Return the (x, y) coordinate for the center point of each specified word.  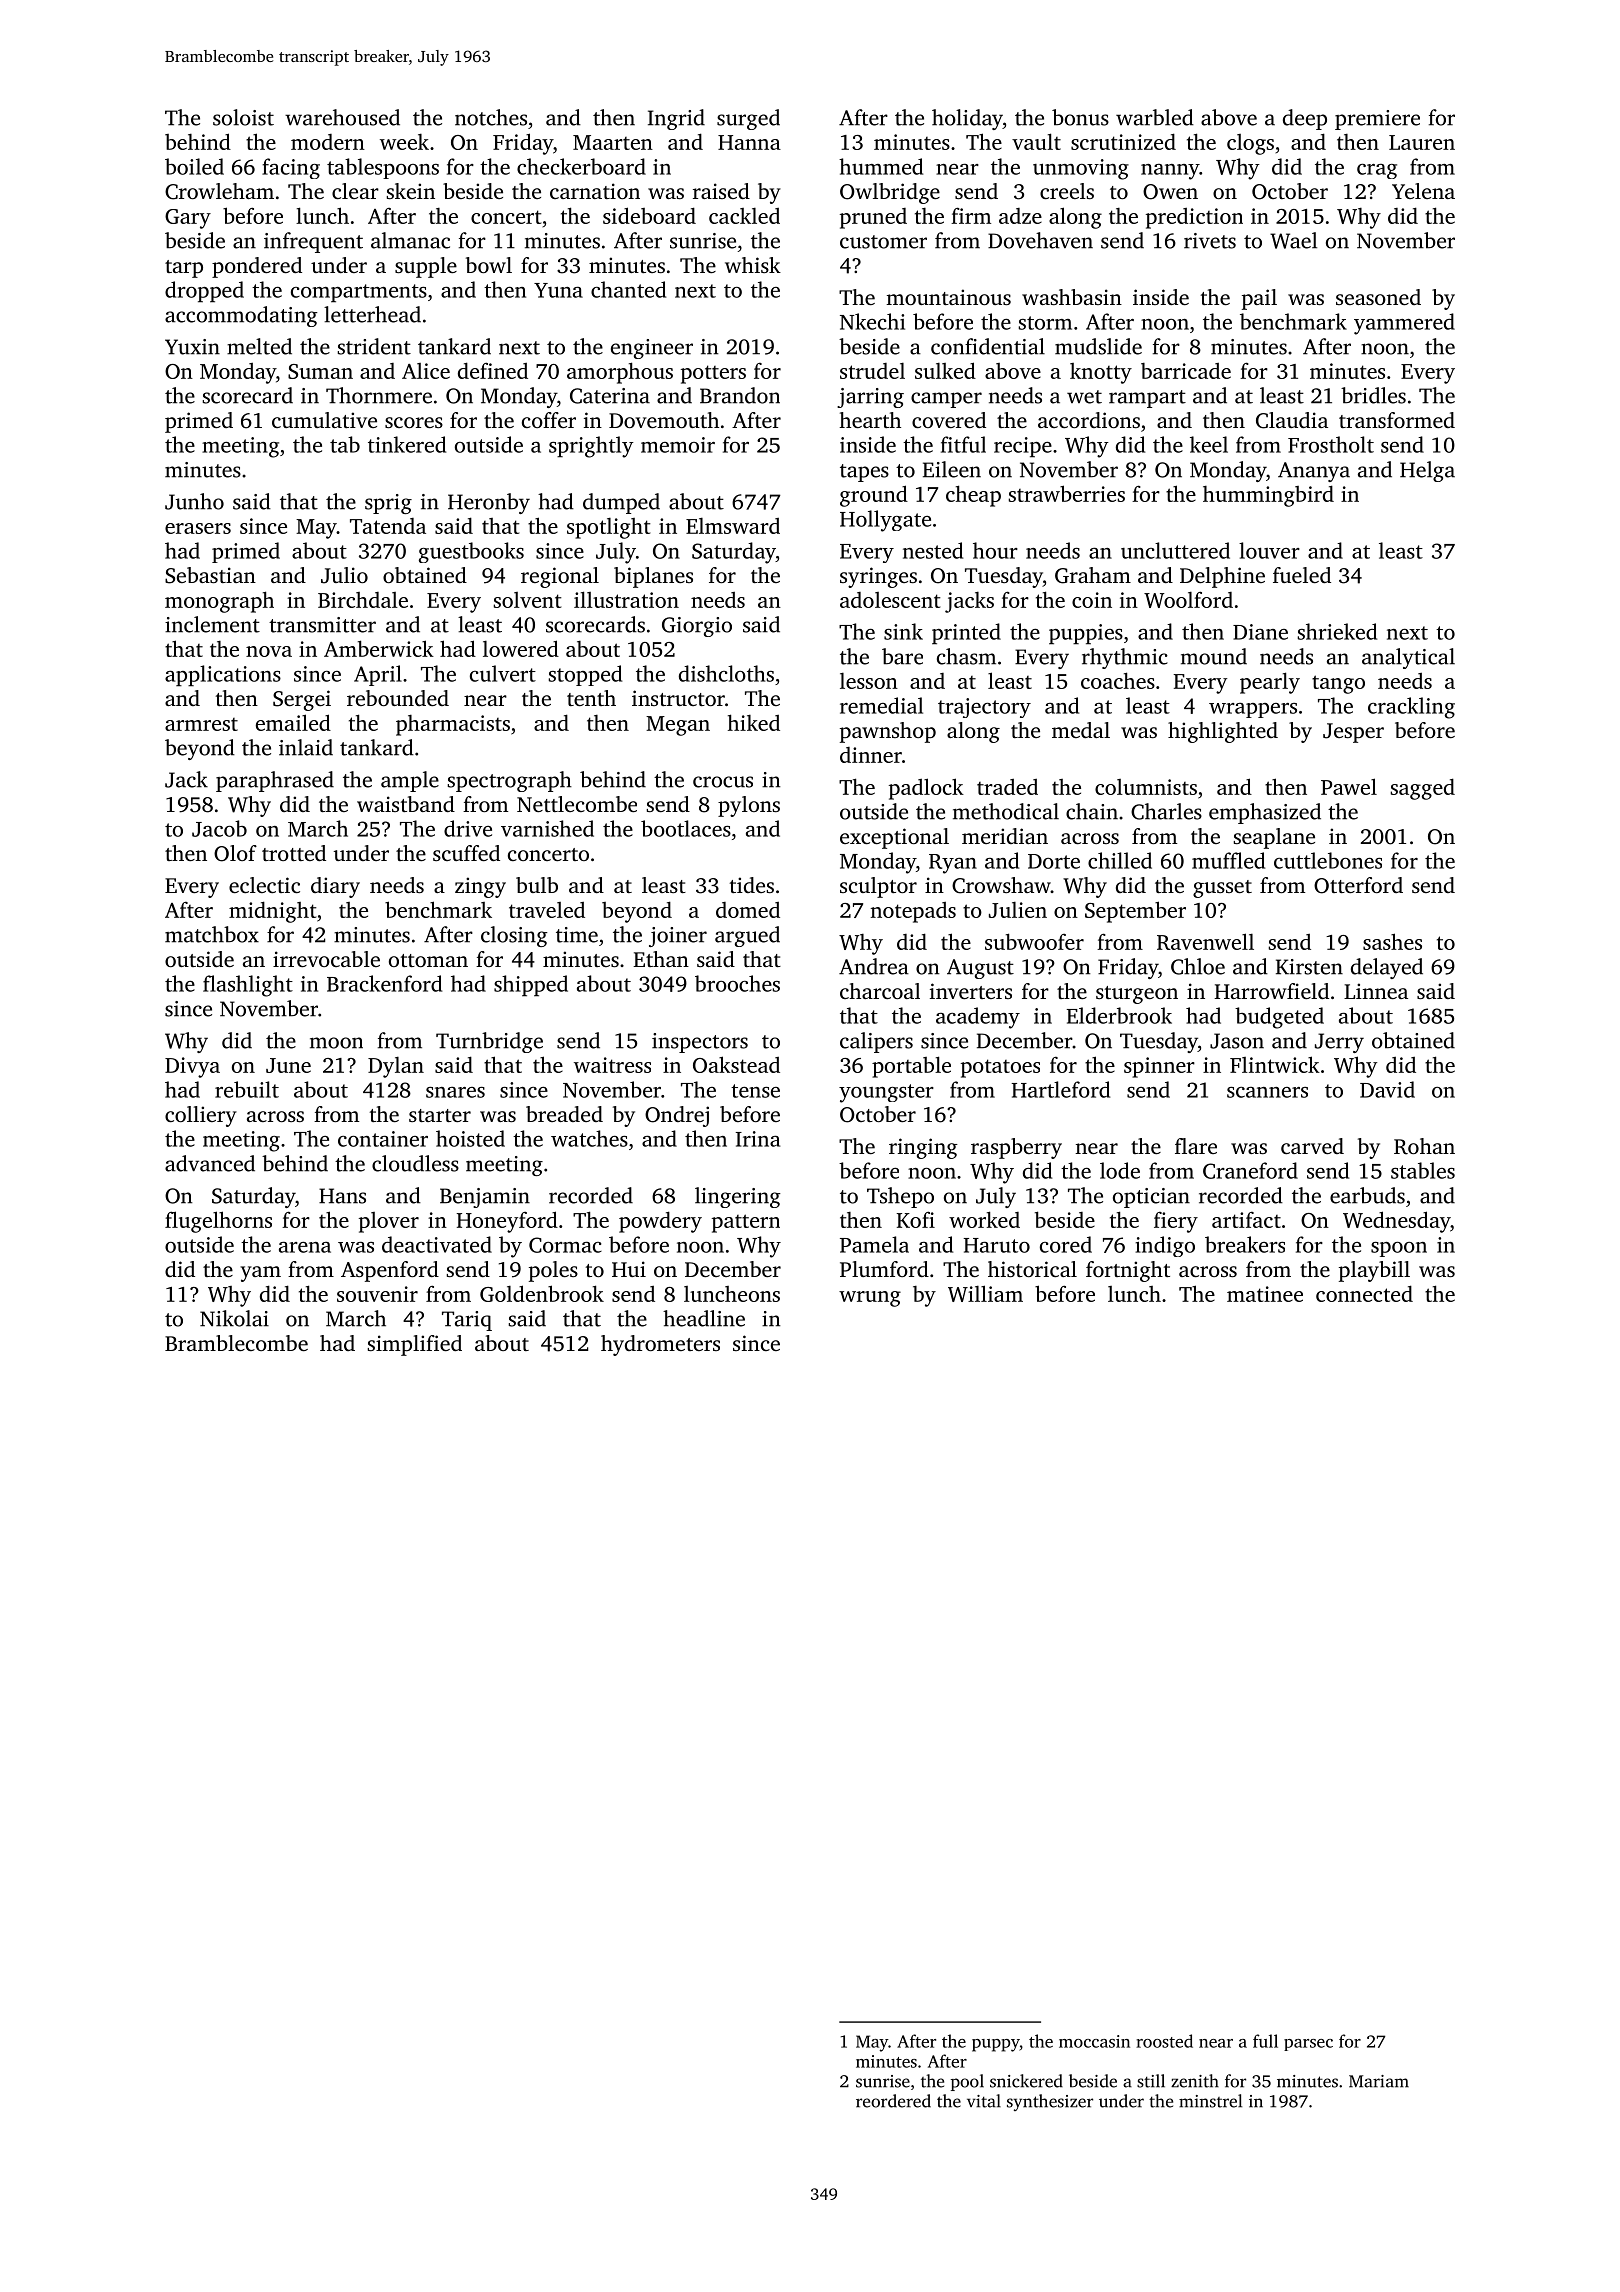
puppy (996, 2045)
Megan (678, 726)
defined (493, 370)
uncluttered (1175, 550)
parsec (1308, 2045)
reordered (893, 2101)
